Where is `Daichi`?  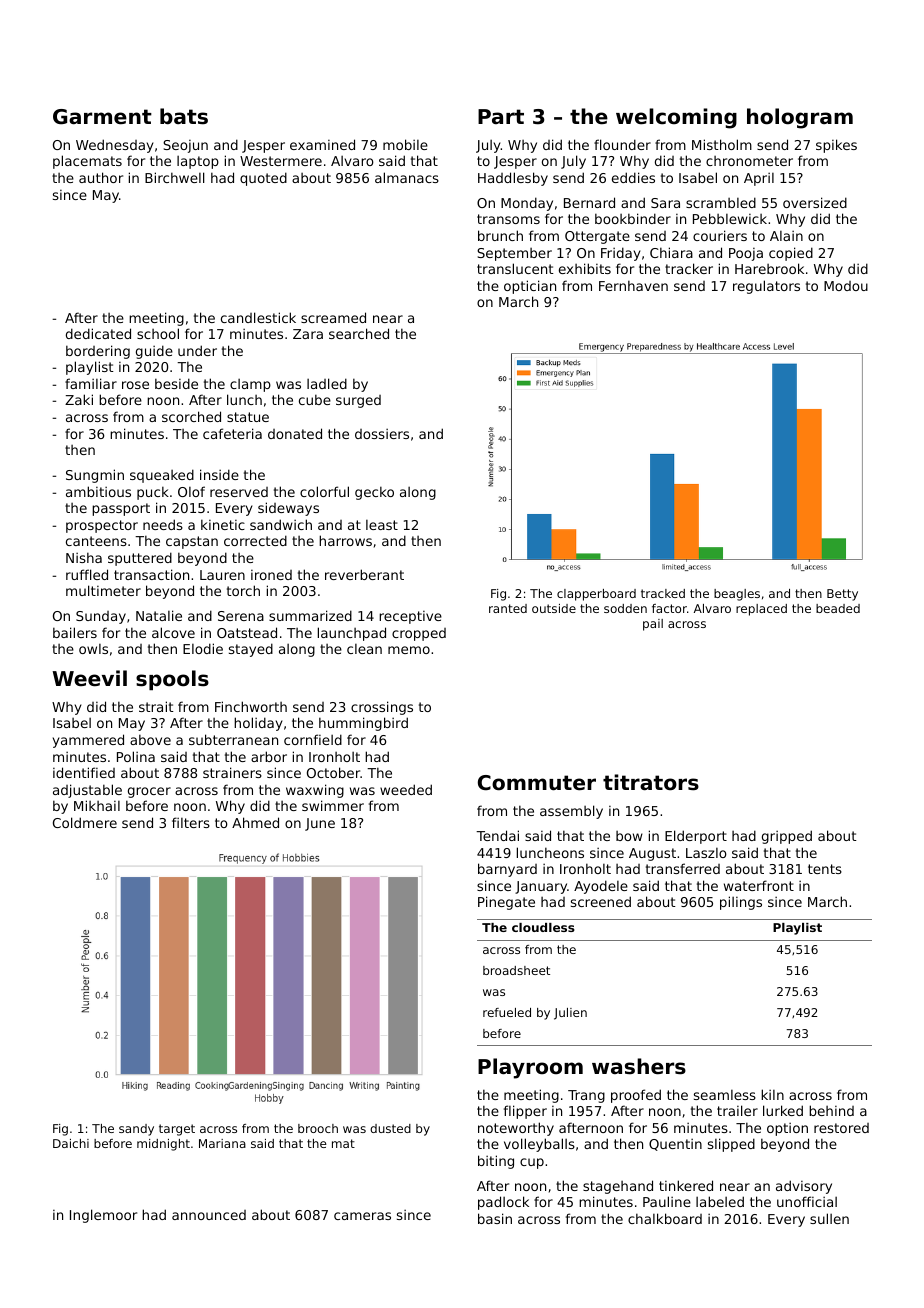
Daichi is located at coordinates (71, 1143).
